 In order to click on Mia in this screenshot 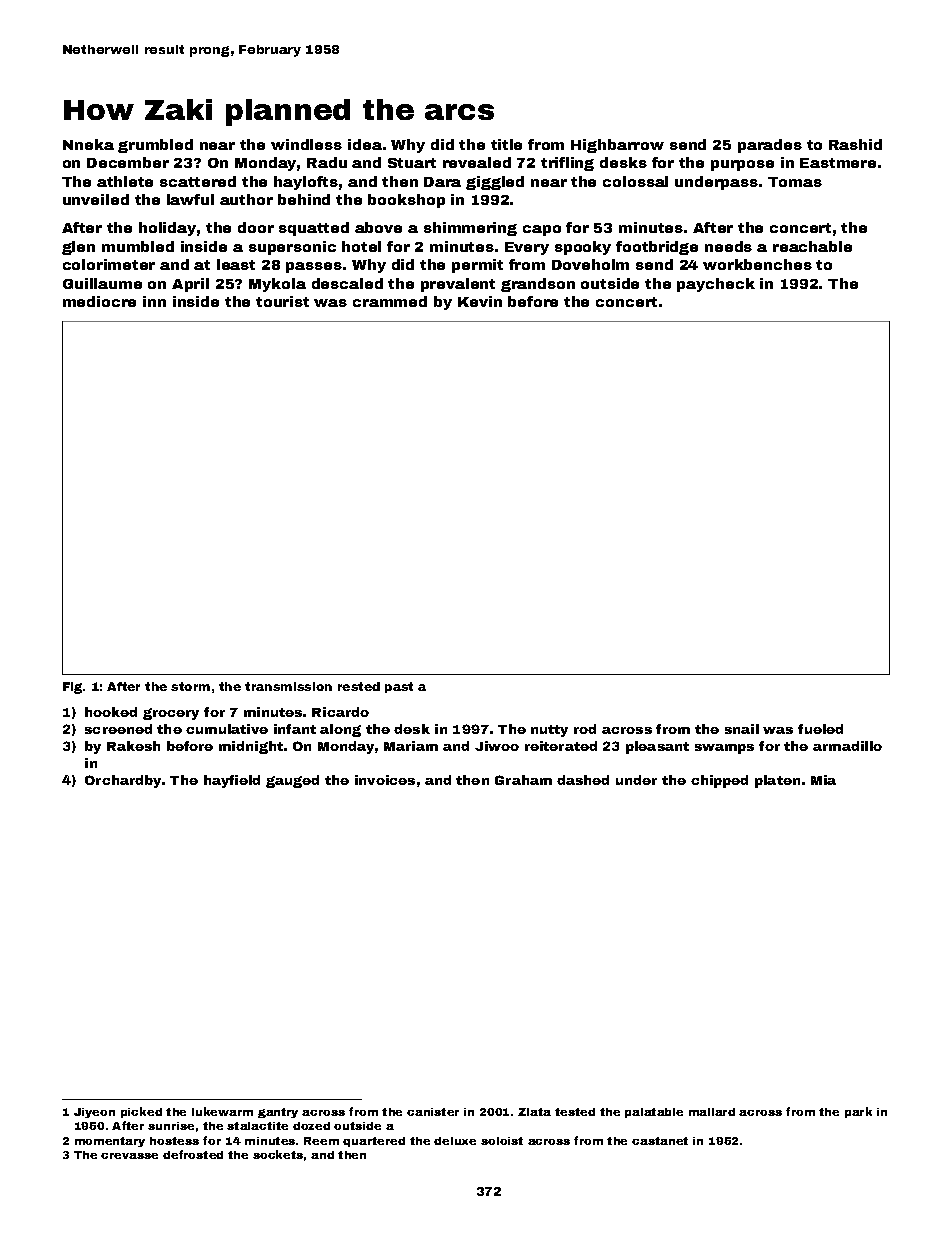, I will do `click(823, 780)`.
